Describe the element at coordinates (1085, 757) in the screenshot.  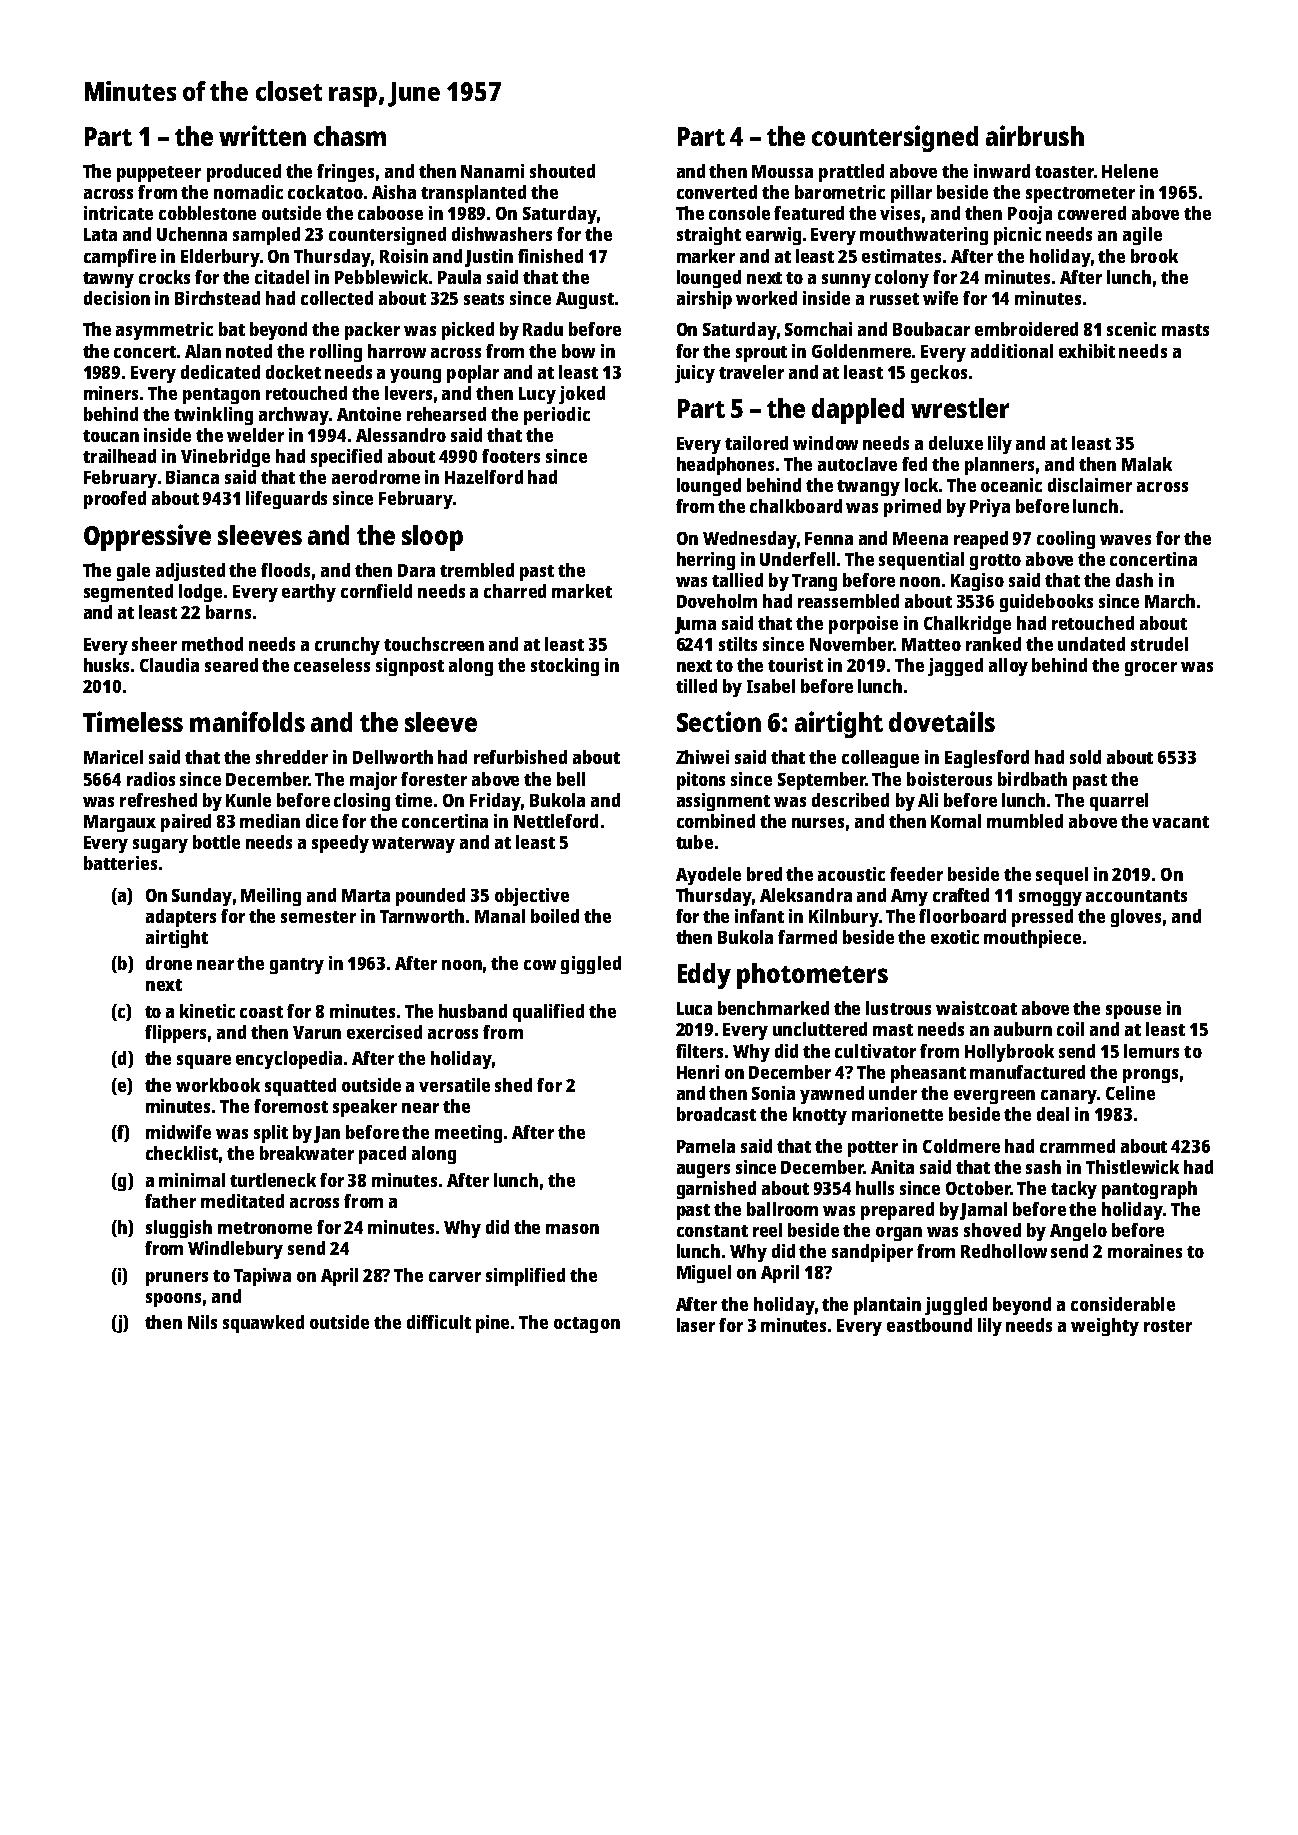
I see `sold` at that location.
